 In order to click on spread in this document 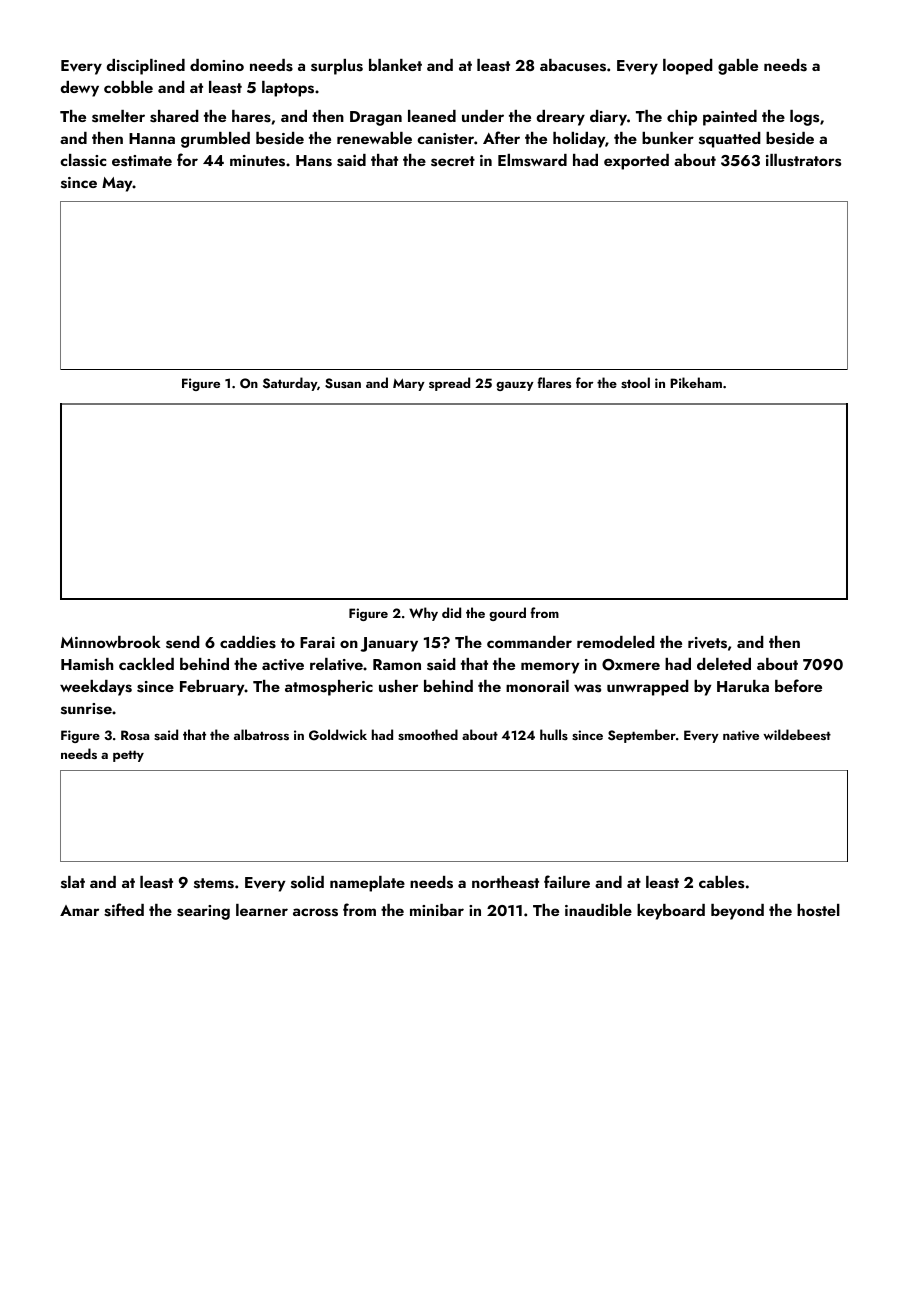, I will do `click(449, 384)`.
